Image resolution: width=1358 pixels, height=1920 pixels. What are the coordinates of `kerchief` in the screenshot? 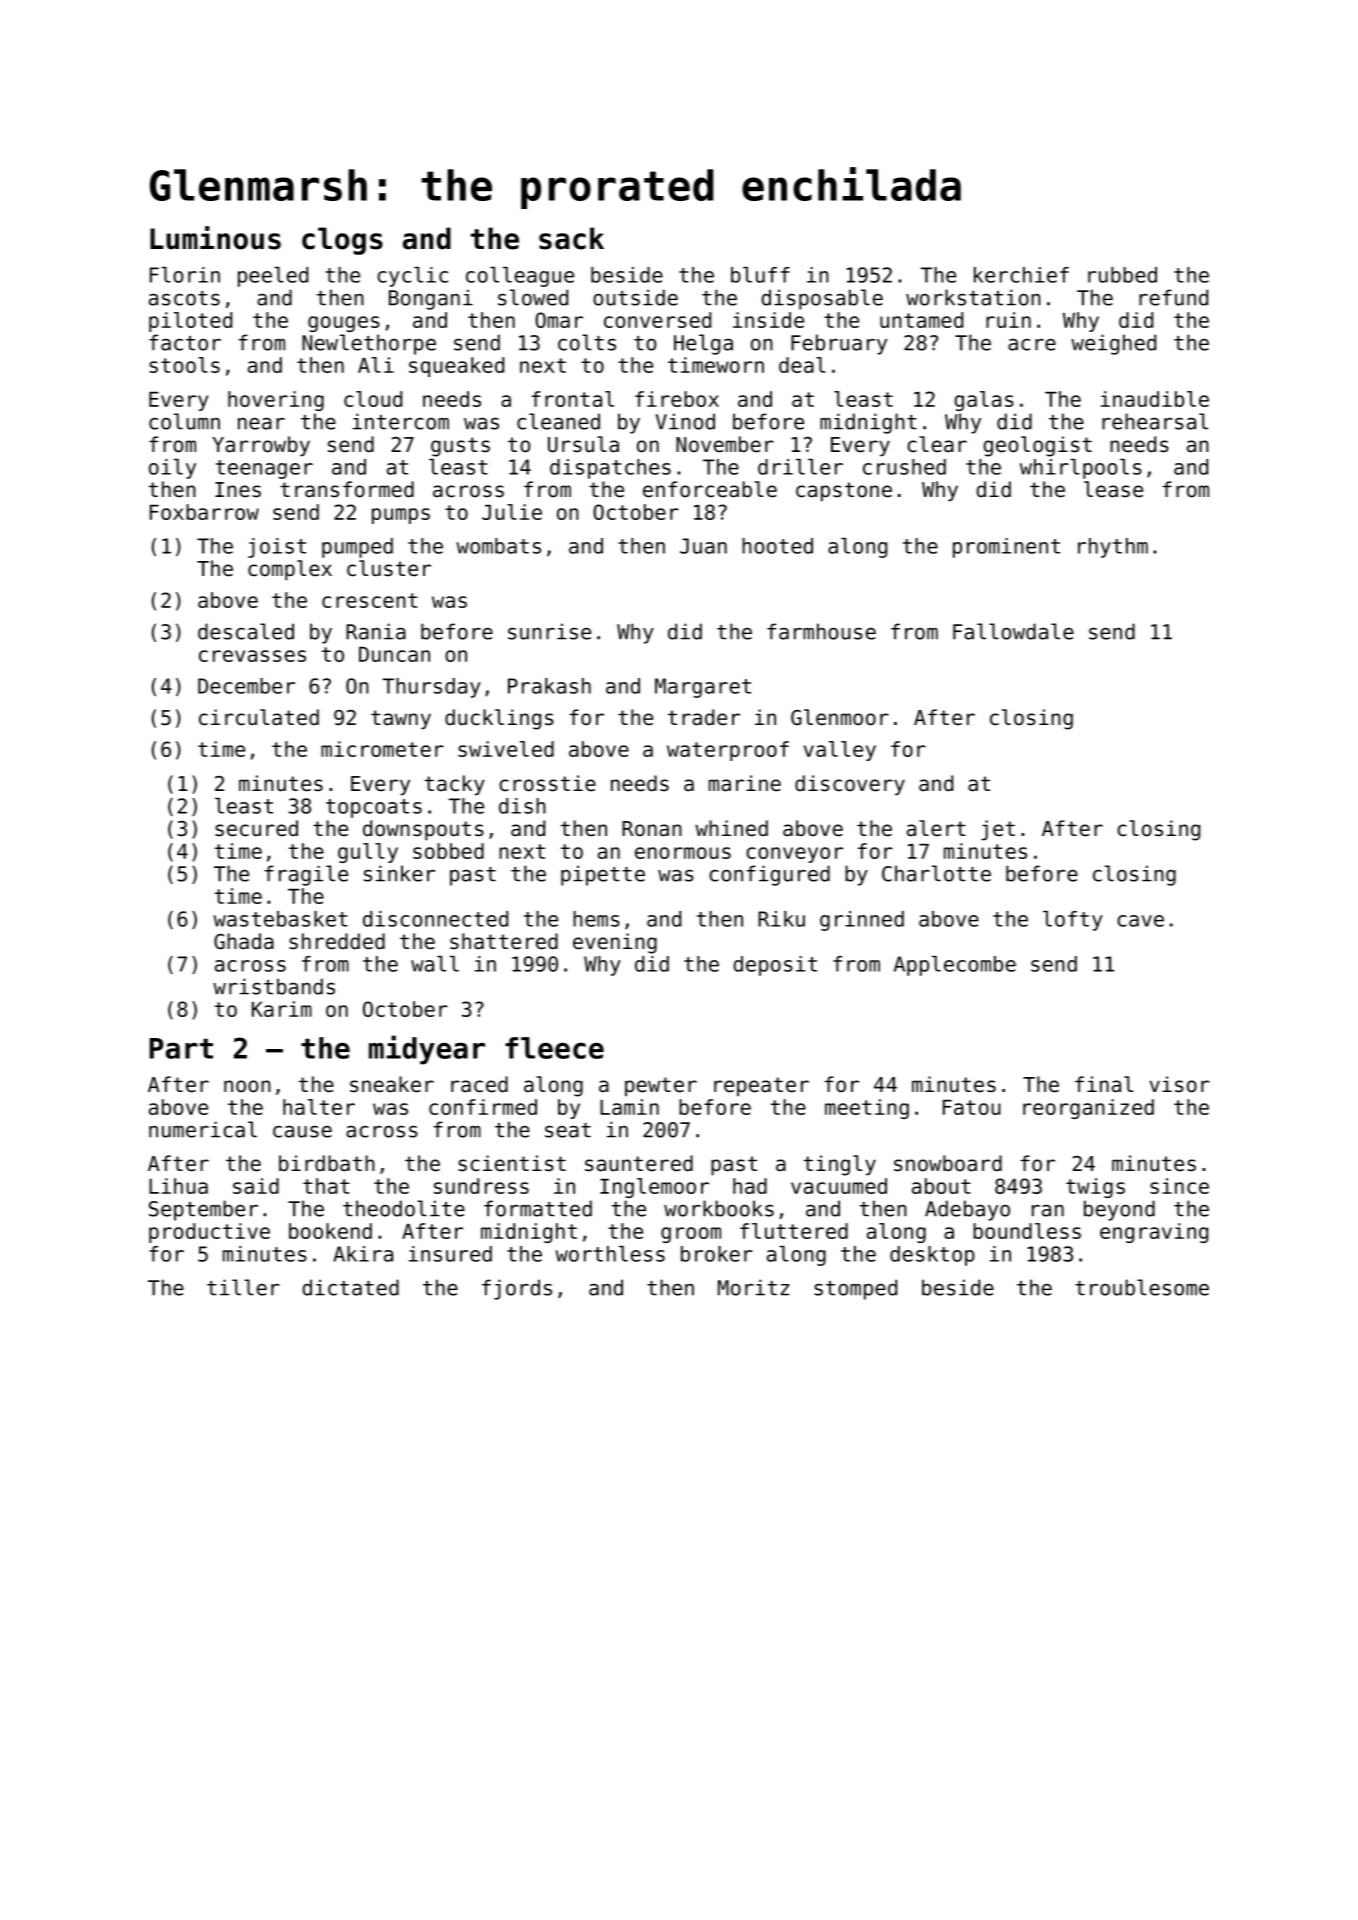 It's located at (1021, 275).
